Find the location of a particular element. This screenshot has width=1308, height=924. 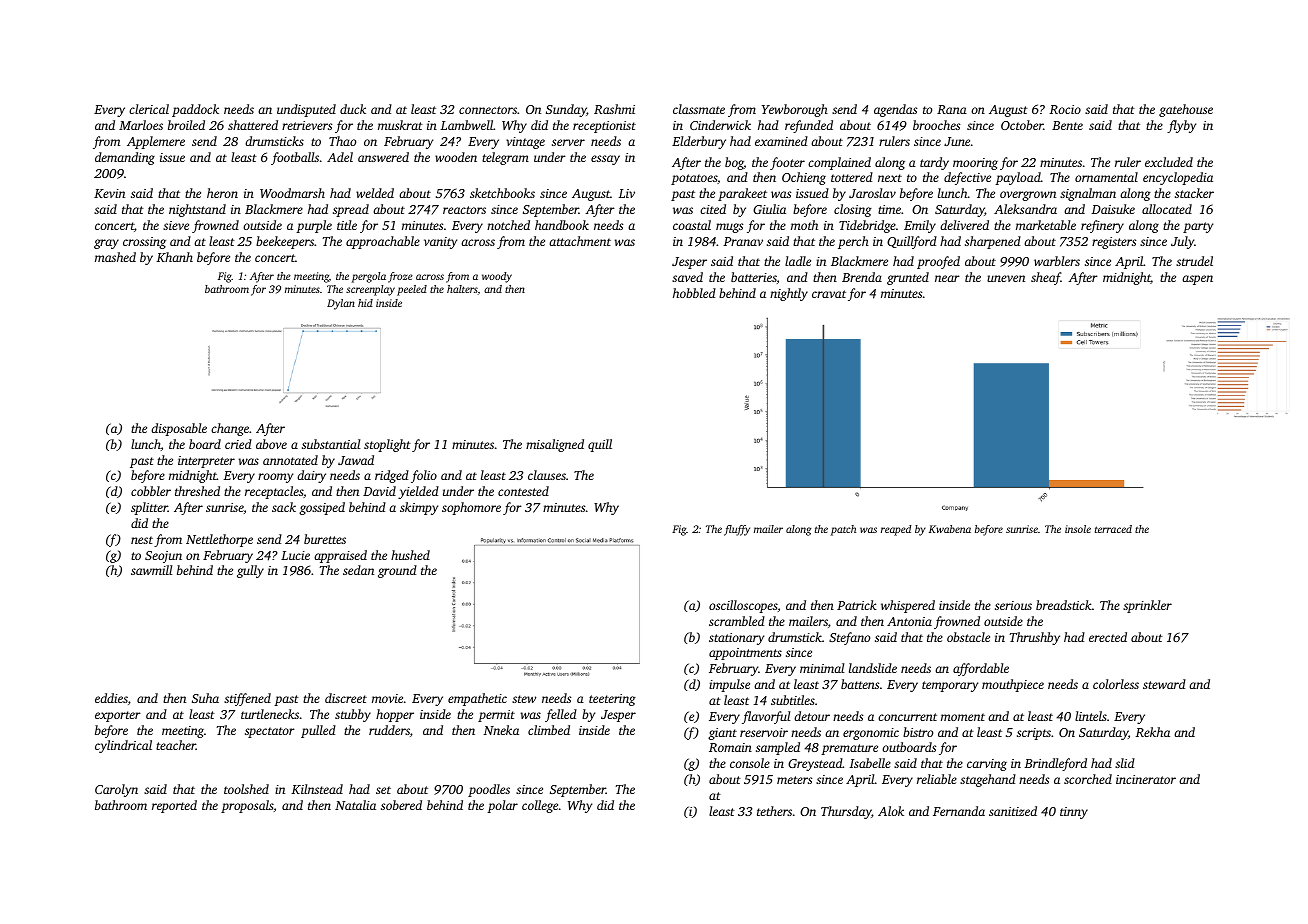

vintage is located at coordinates (525, 143).
